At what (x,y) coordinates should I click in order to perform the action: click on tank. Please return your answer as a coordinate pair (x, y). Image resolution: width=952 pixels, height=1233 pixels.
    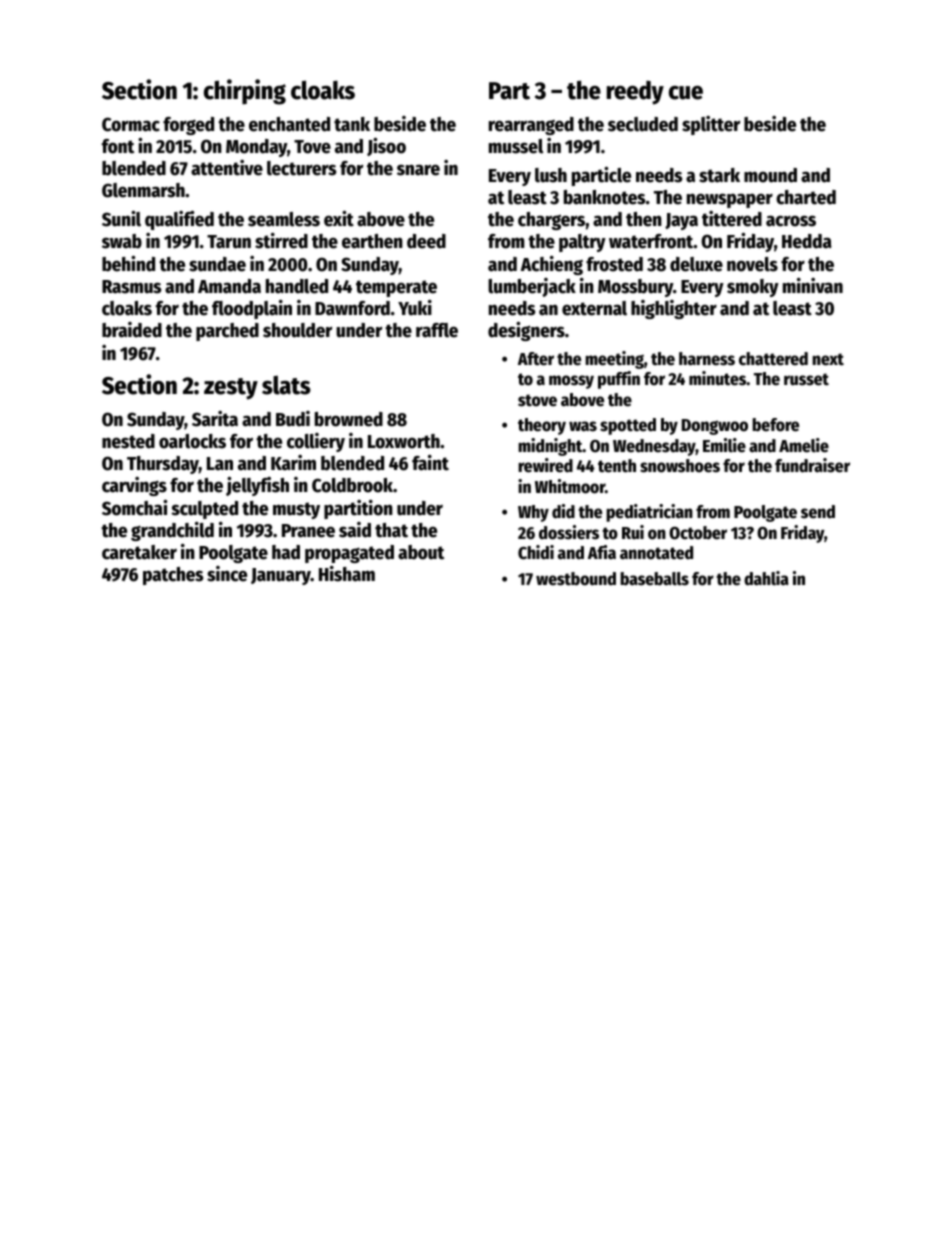
    Looking at the image, I should click on (352, 124).
